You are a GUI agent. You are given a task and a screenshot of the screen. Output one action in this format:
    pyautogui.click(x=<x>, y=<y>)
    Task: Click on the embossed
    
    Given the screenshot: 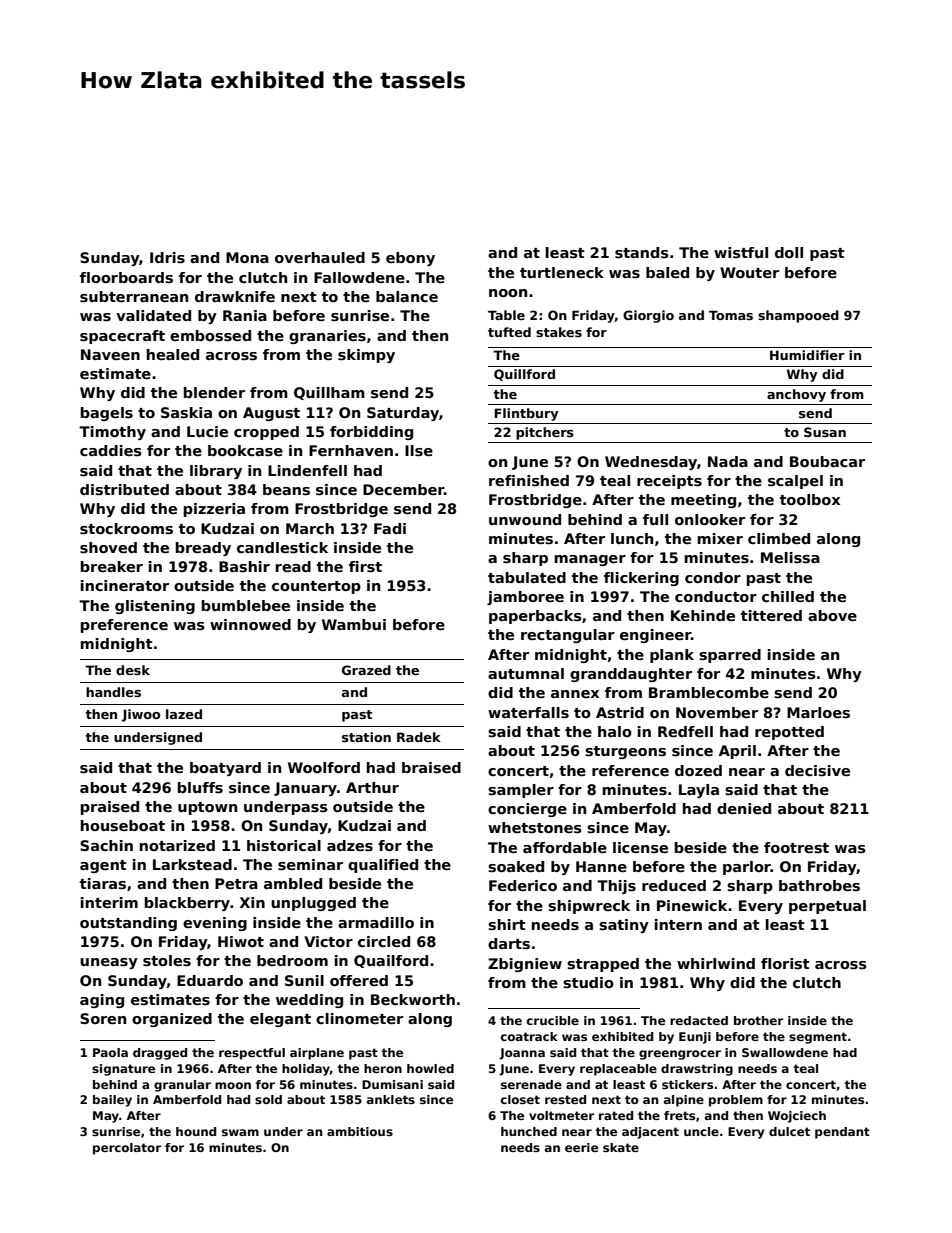 What is the action you would take?
    pyautogui.click(x=210, y=335)
